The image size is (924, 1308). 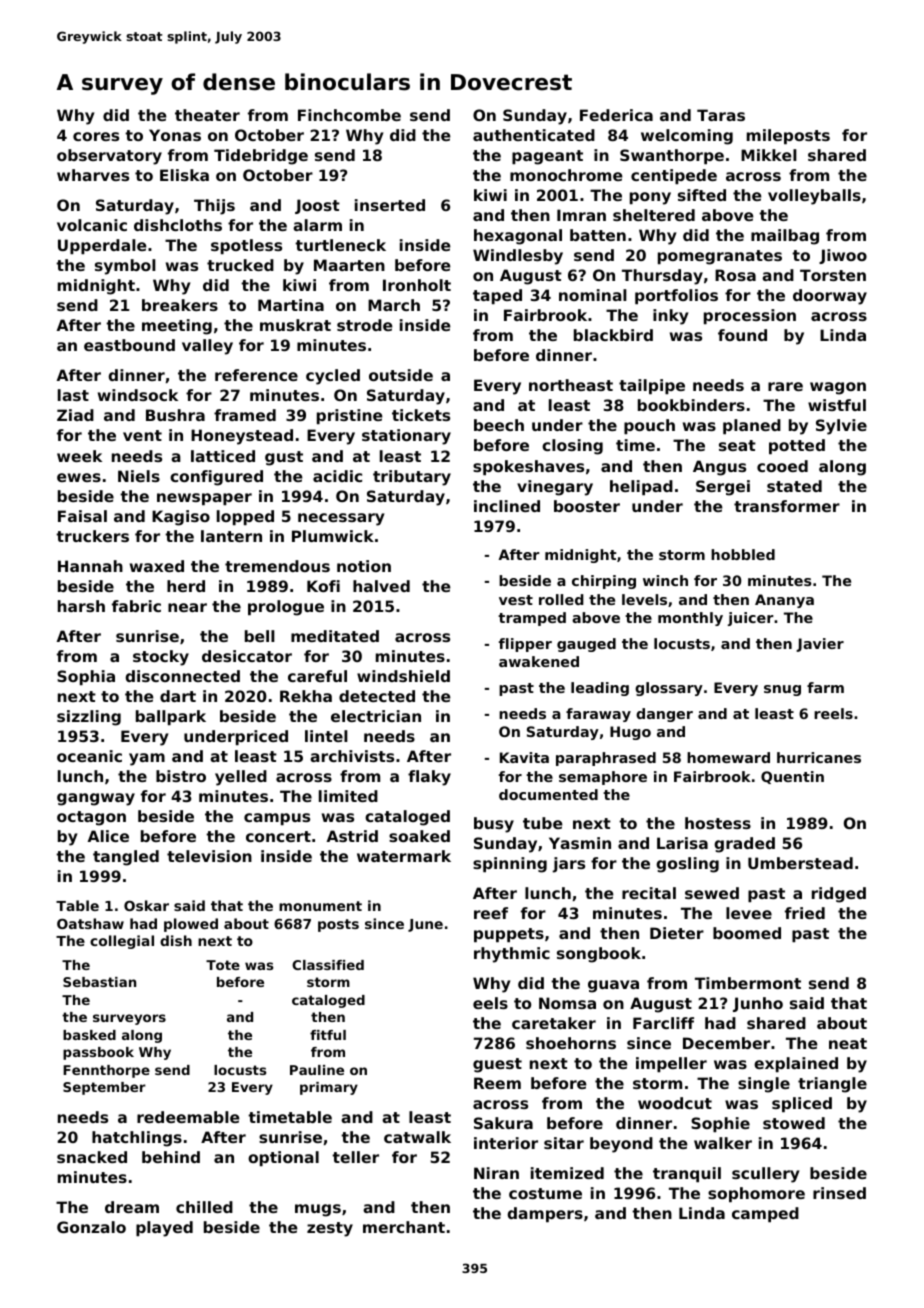 What do you see at coordinates (328, 1035) in the image?
I see `fitful` at bounding box center [328, 1035].
